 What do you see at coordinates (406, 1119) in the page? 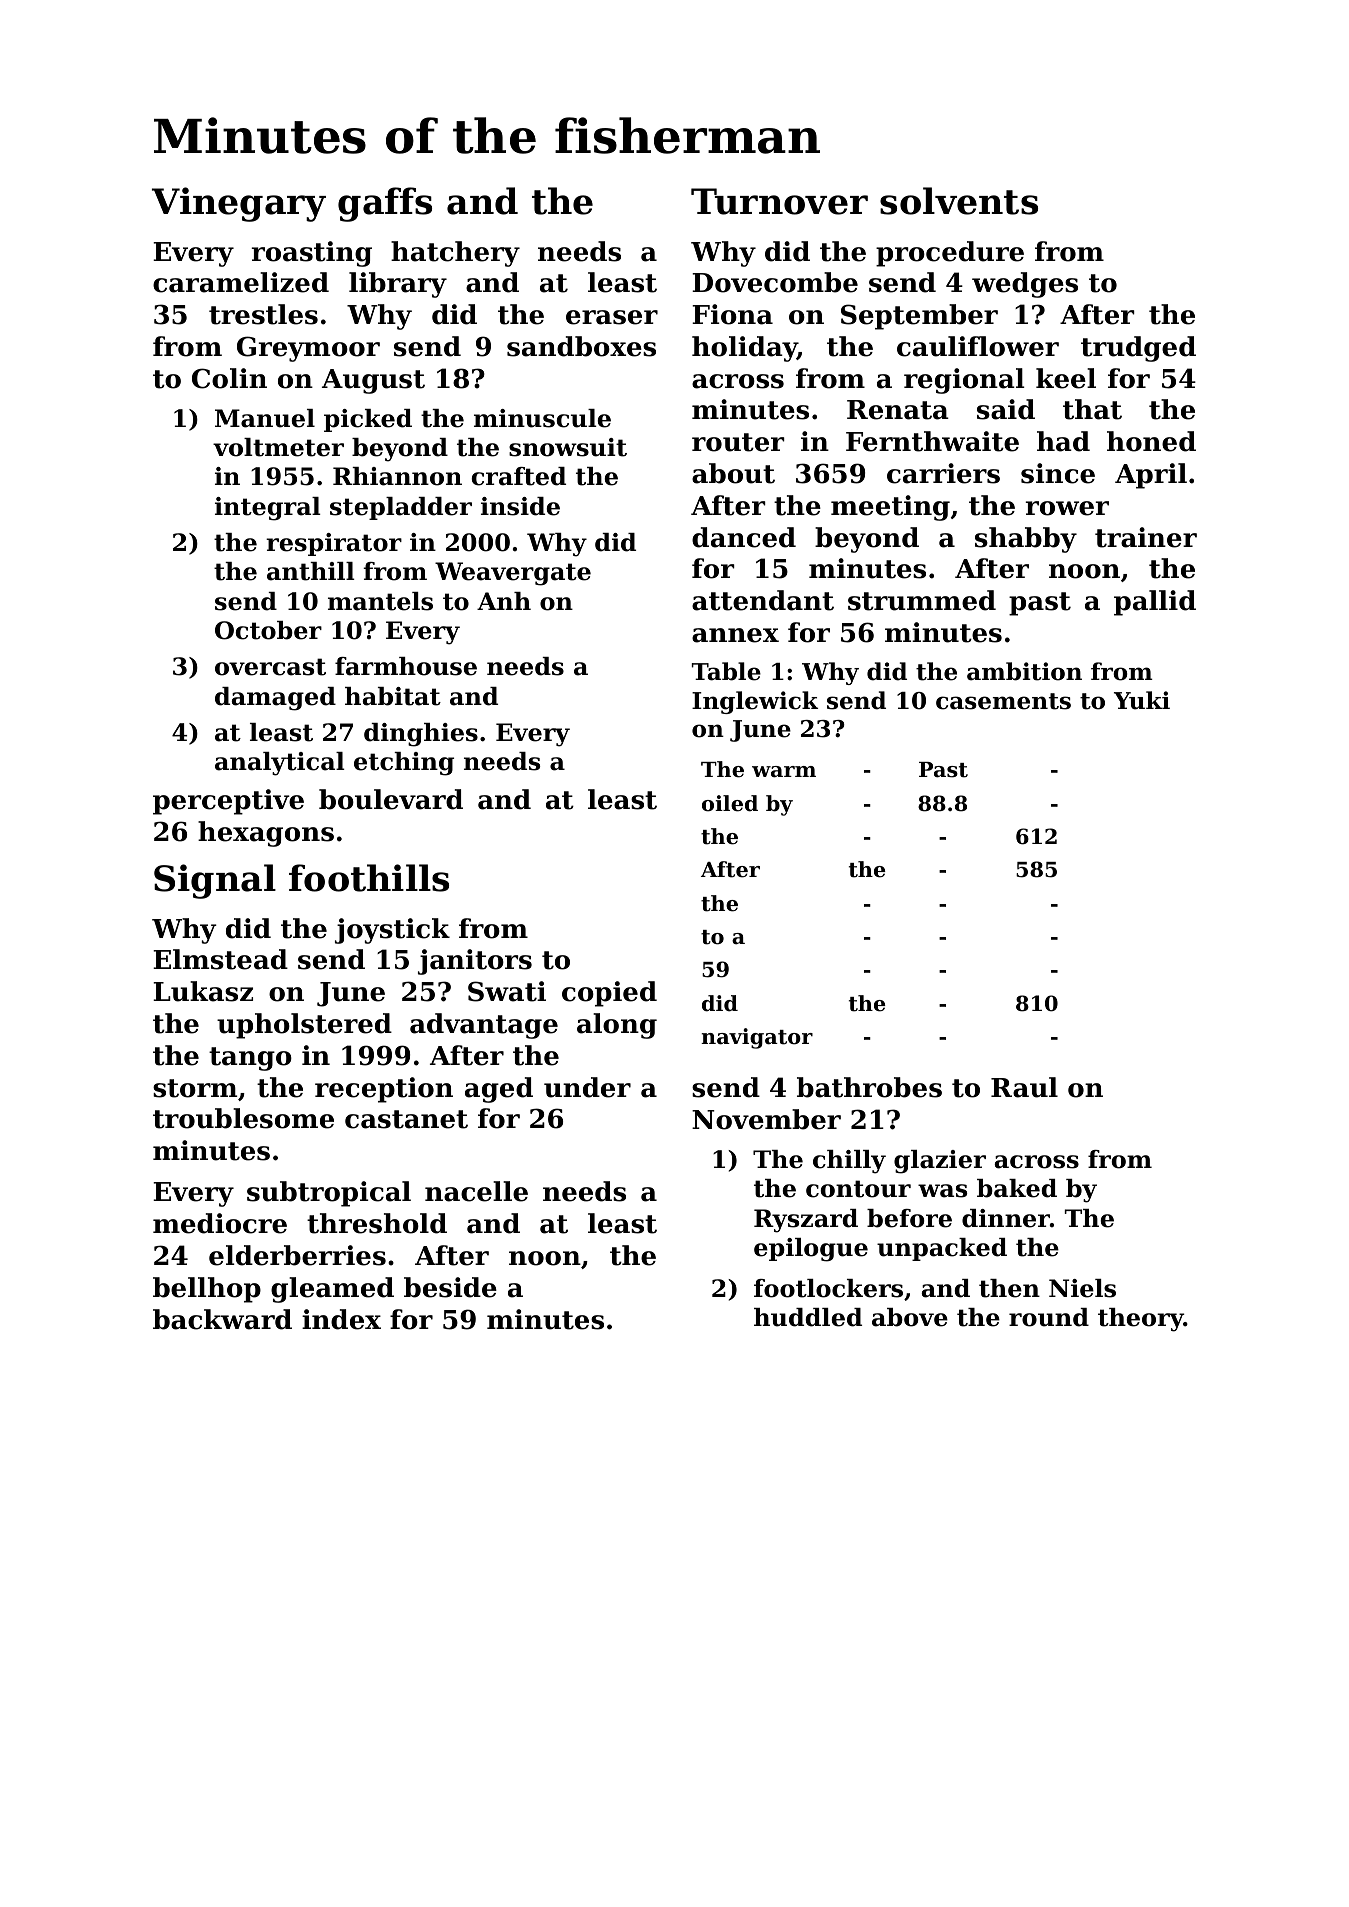
I see `castanet` at bounding box center [406, 1119].
